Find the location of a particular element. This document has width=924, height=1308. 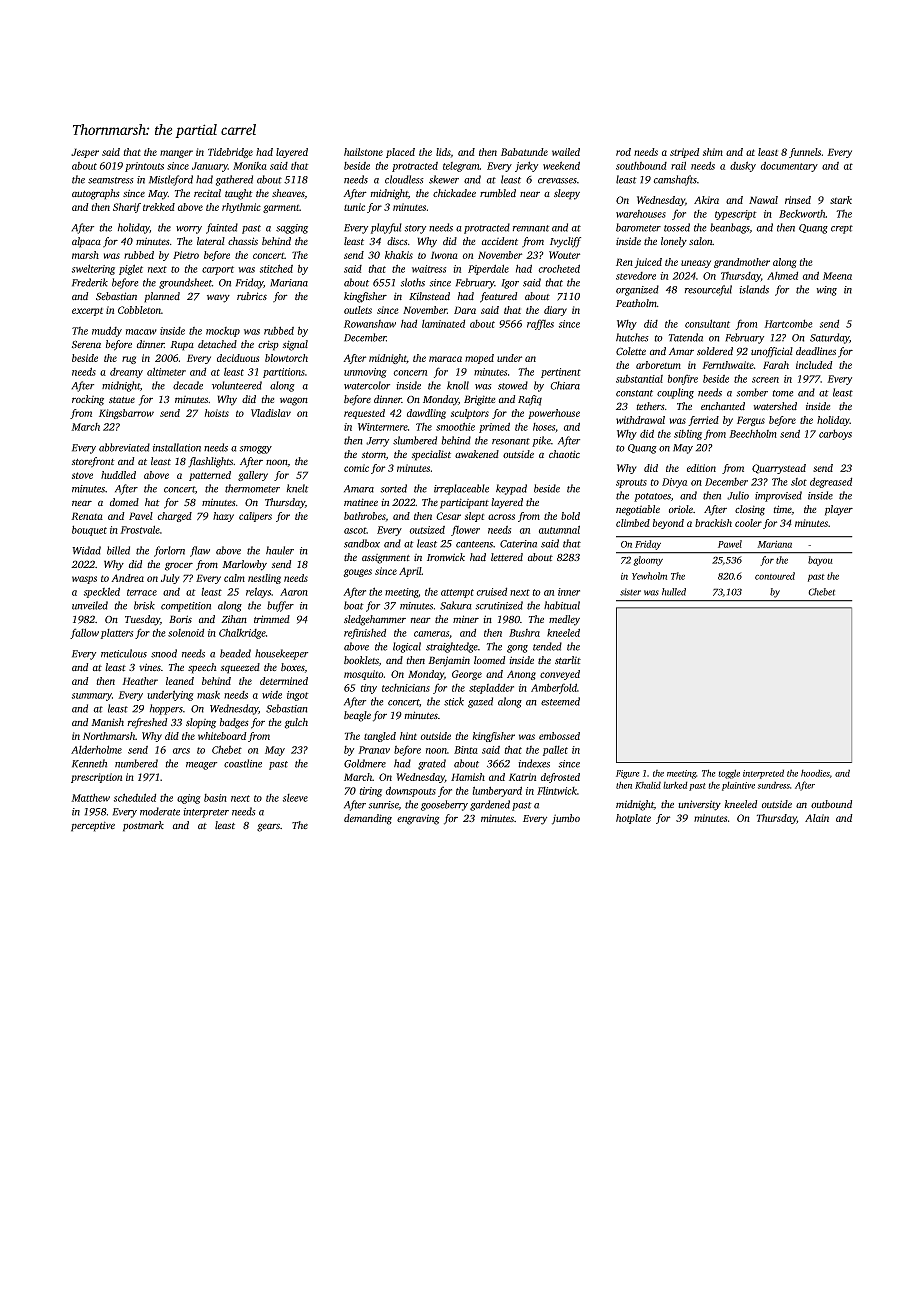

installation is located at coordinates (177, 447).
